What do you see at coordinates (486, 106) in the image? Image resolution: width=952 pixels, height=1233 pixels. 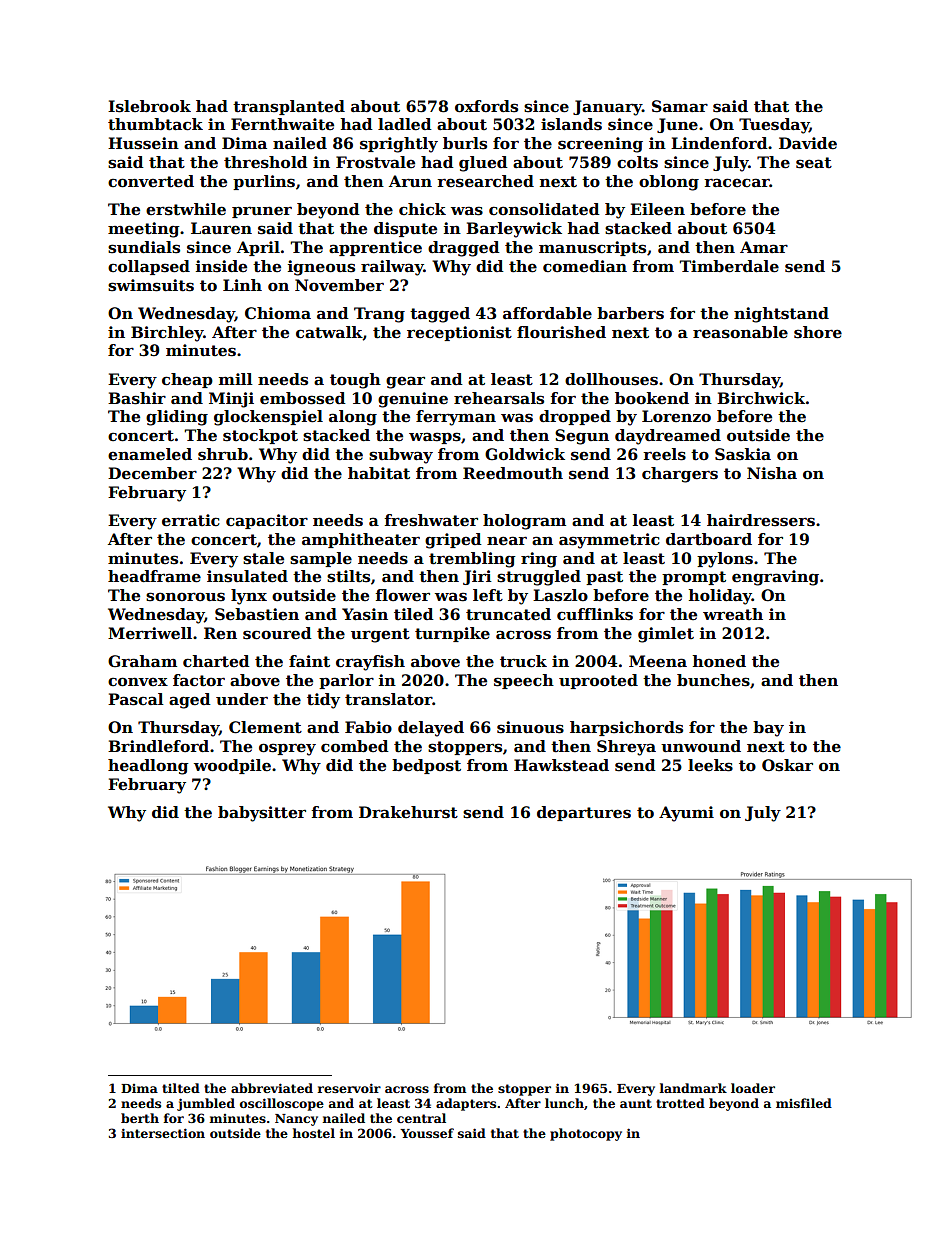 I see `oxfords` at bounding box center [486, 106].
